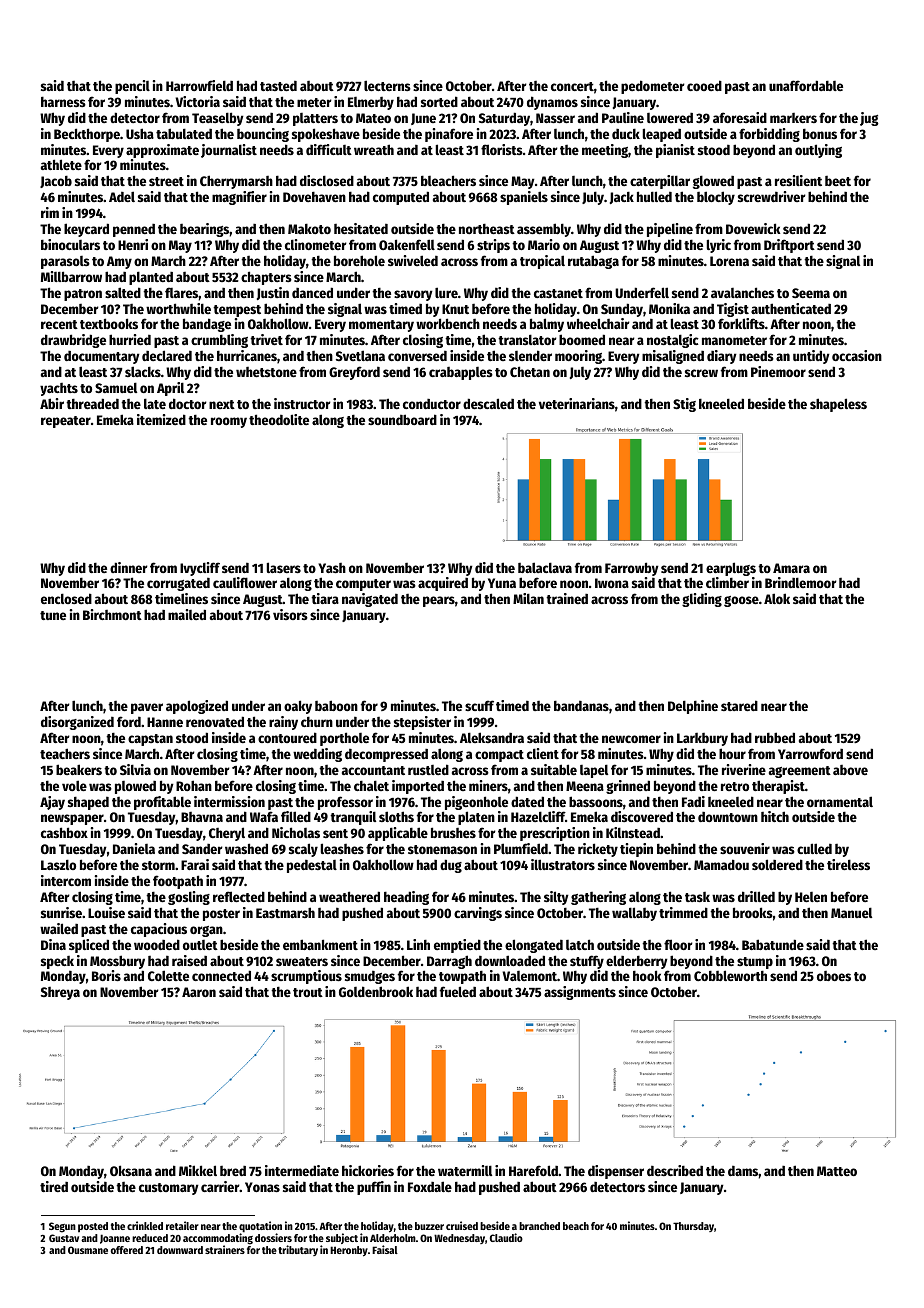 The width and height of the screenshot is (924, 1308). I want to click on conversed, so click(417, 356).
